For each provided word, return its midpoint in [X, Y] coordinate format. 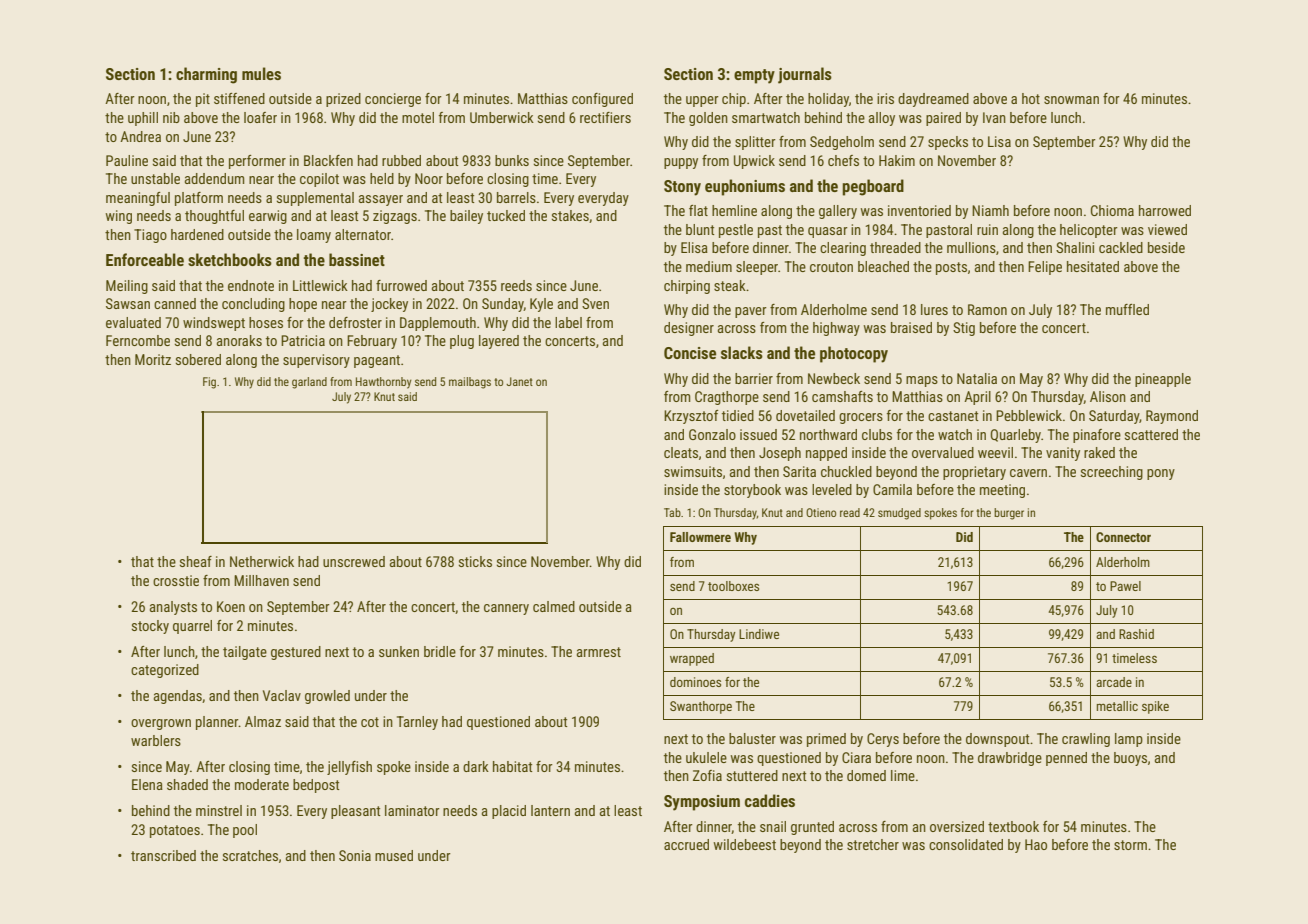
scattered [1151, 434]
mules [261, 73]
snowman [1071, 100]
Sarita [799, 471]
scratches [250, 855]
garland [309, 383]
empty [754, 76]
